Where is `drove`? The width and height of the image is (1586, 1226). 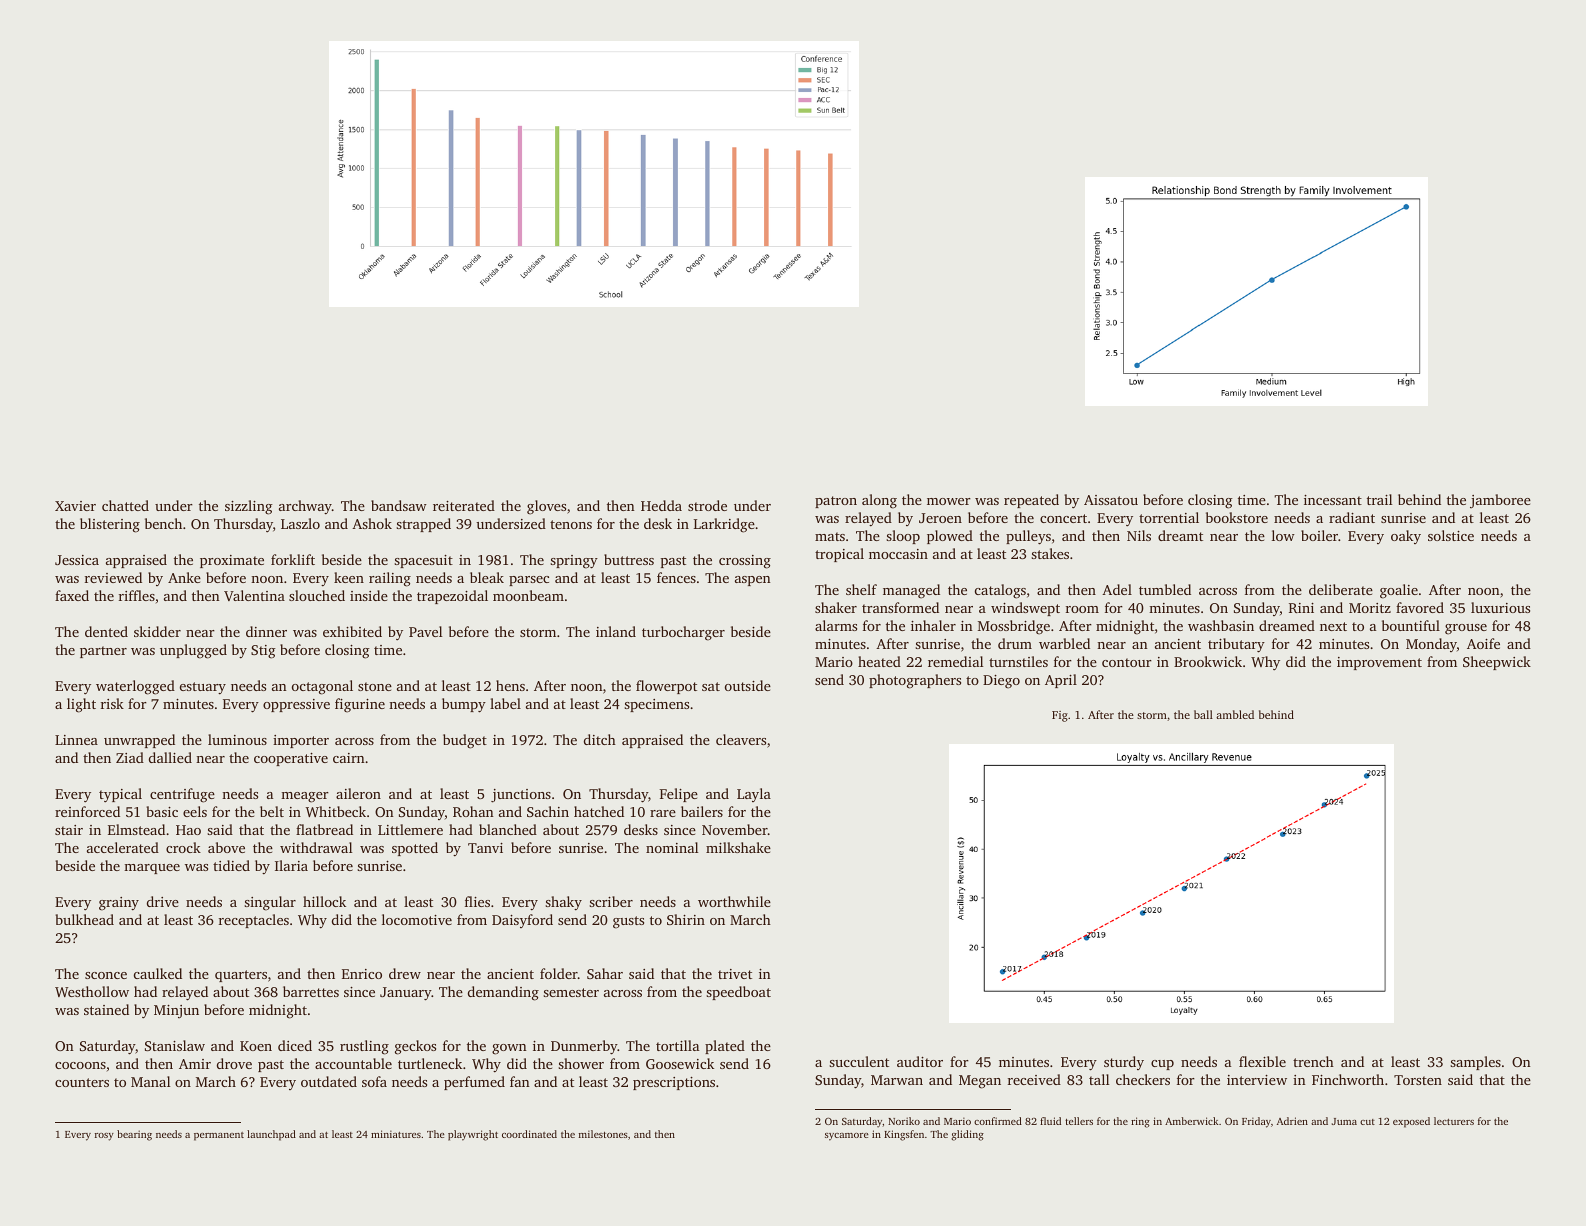
drove is located at coordinates (234, 1063).
